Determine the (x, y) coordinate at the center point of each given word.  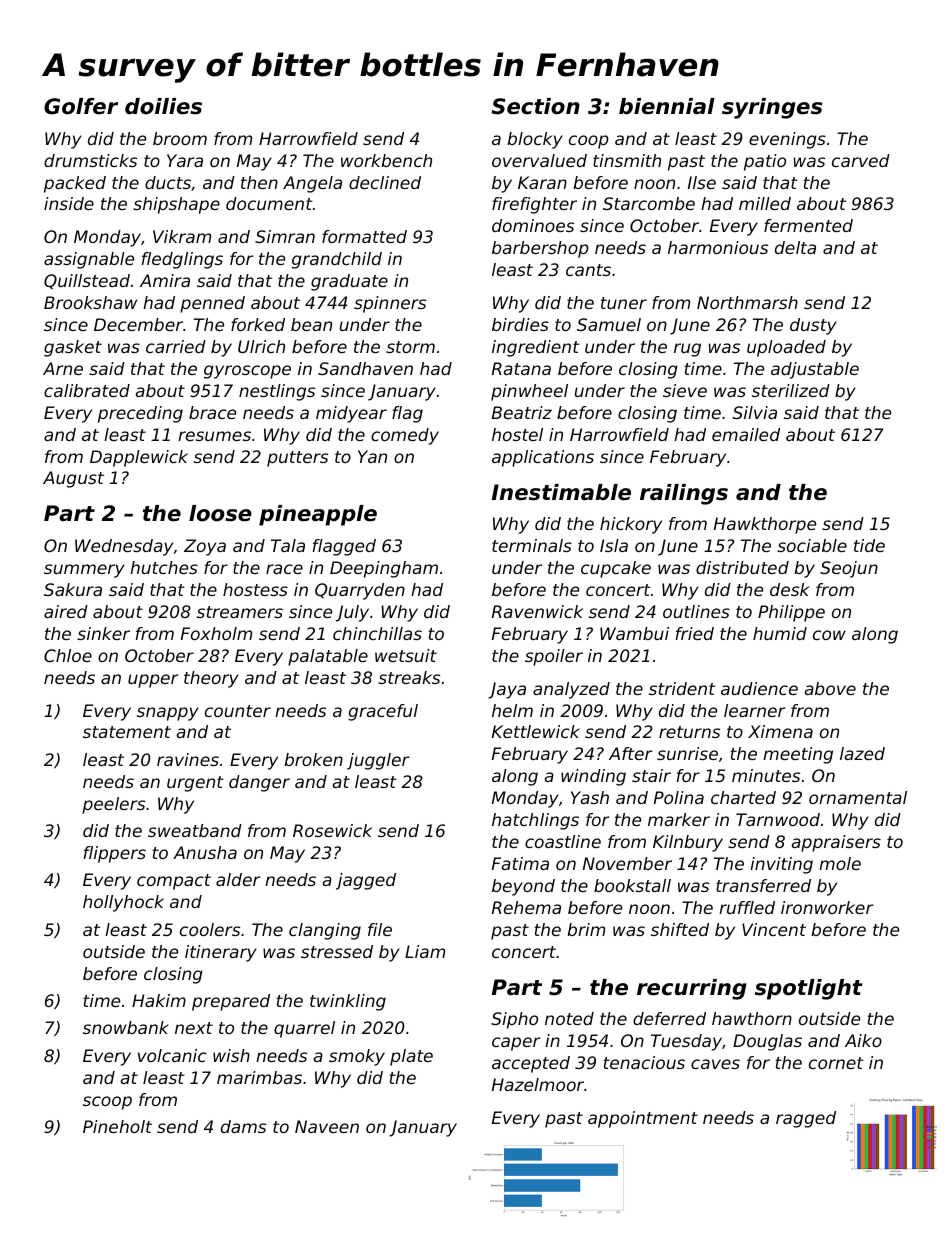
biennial (667, 106)
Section (535, 106)
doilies (163, 106)
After (630, 753)
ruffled (747, 907)
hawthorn (752, 1018)
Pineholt (117, 1126)
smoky (357, 1057)
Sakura (73, 589)
